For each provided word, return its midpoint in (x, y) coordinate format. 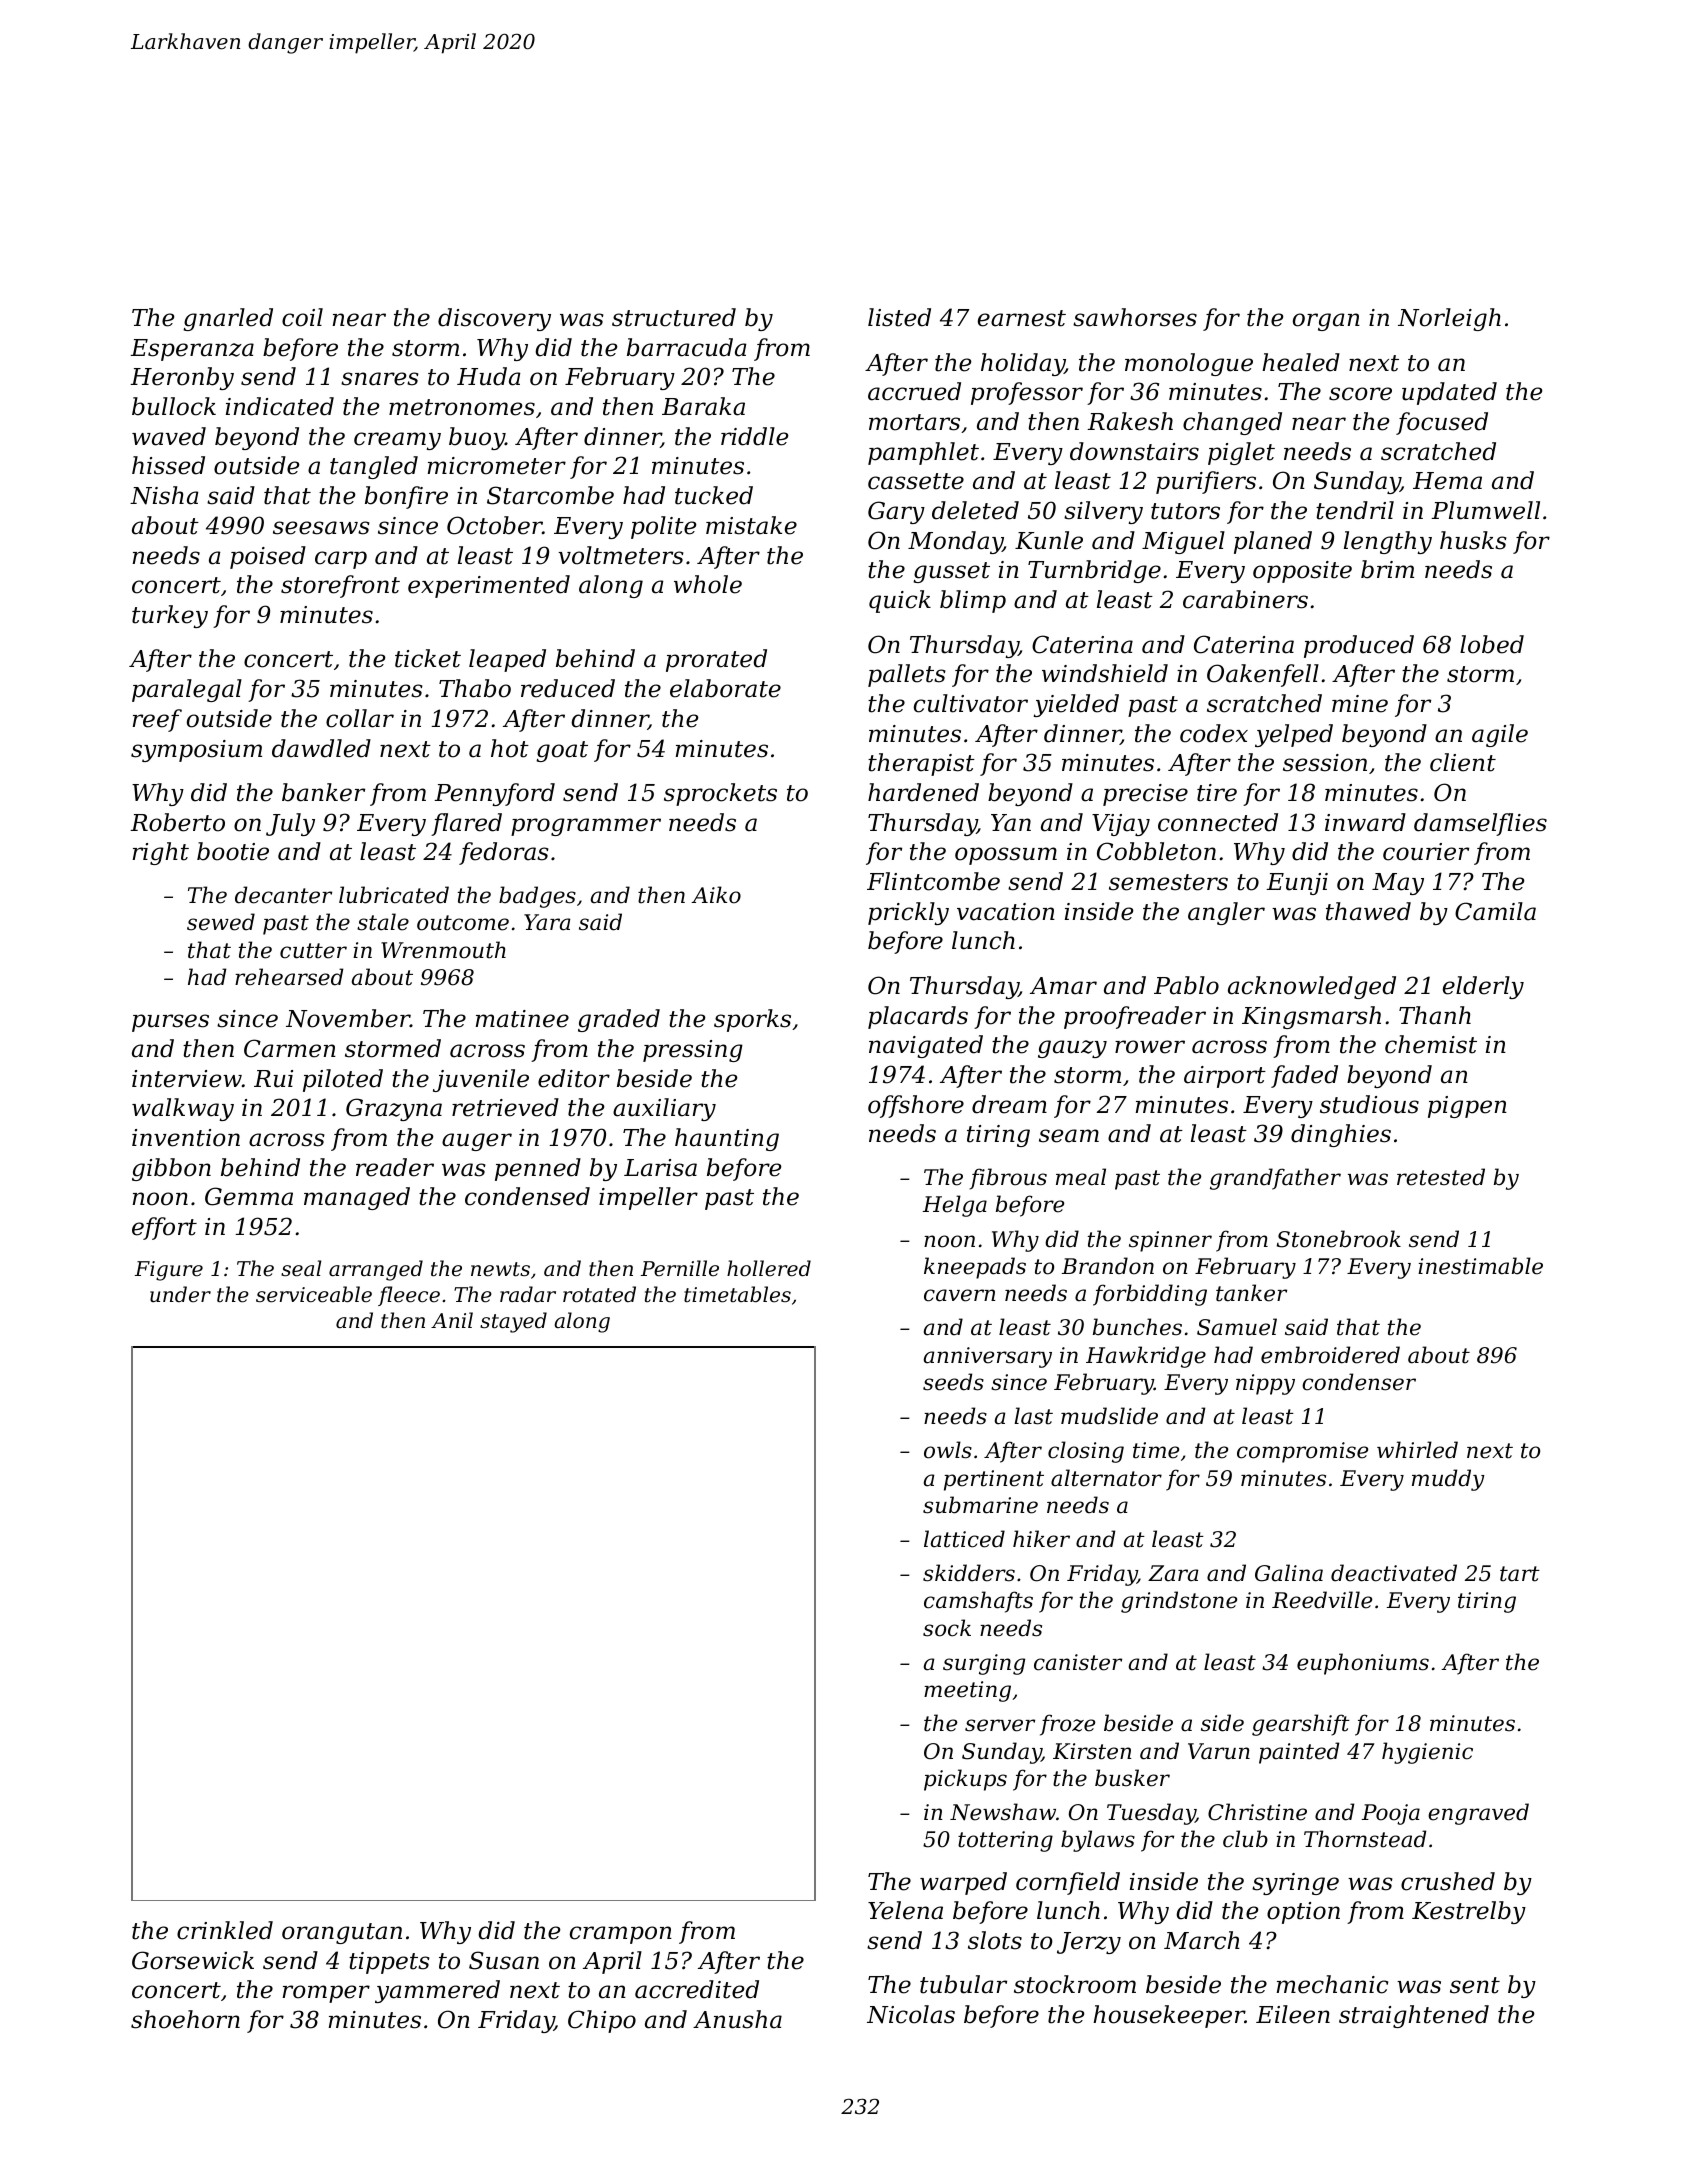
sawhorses (1135, 317)
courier (1426, 852)
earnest (1022, 318)
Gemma (249, 1196)
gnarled (228, 319)
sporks (752, 1020)
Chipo (602, 2021)
